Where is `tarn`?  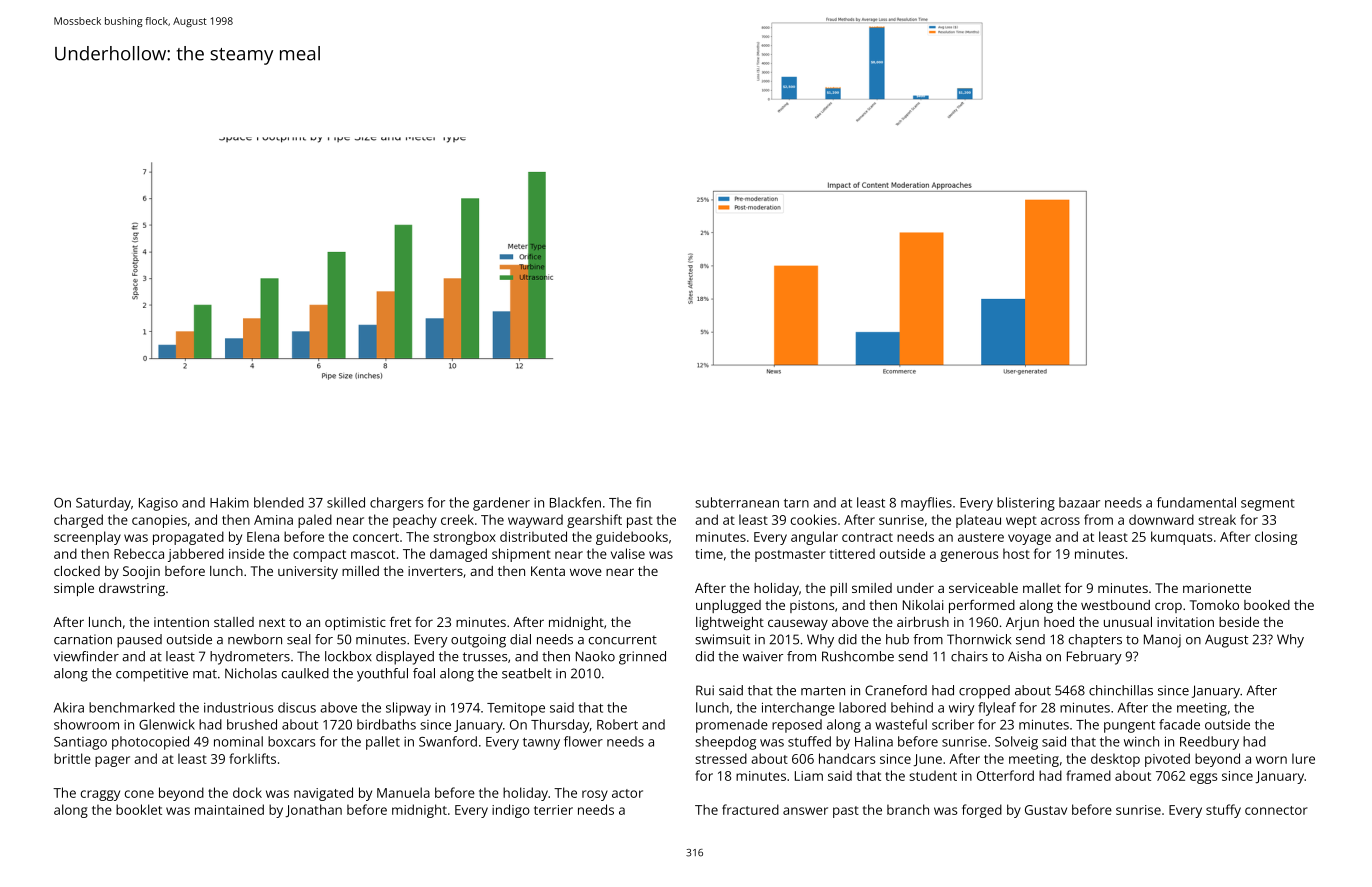 tarn is located at coordinates (796, 503).
